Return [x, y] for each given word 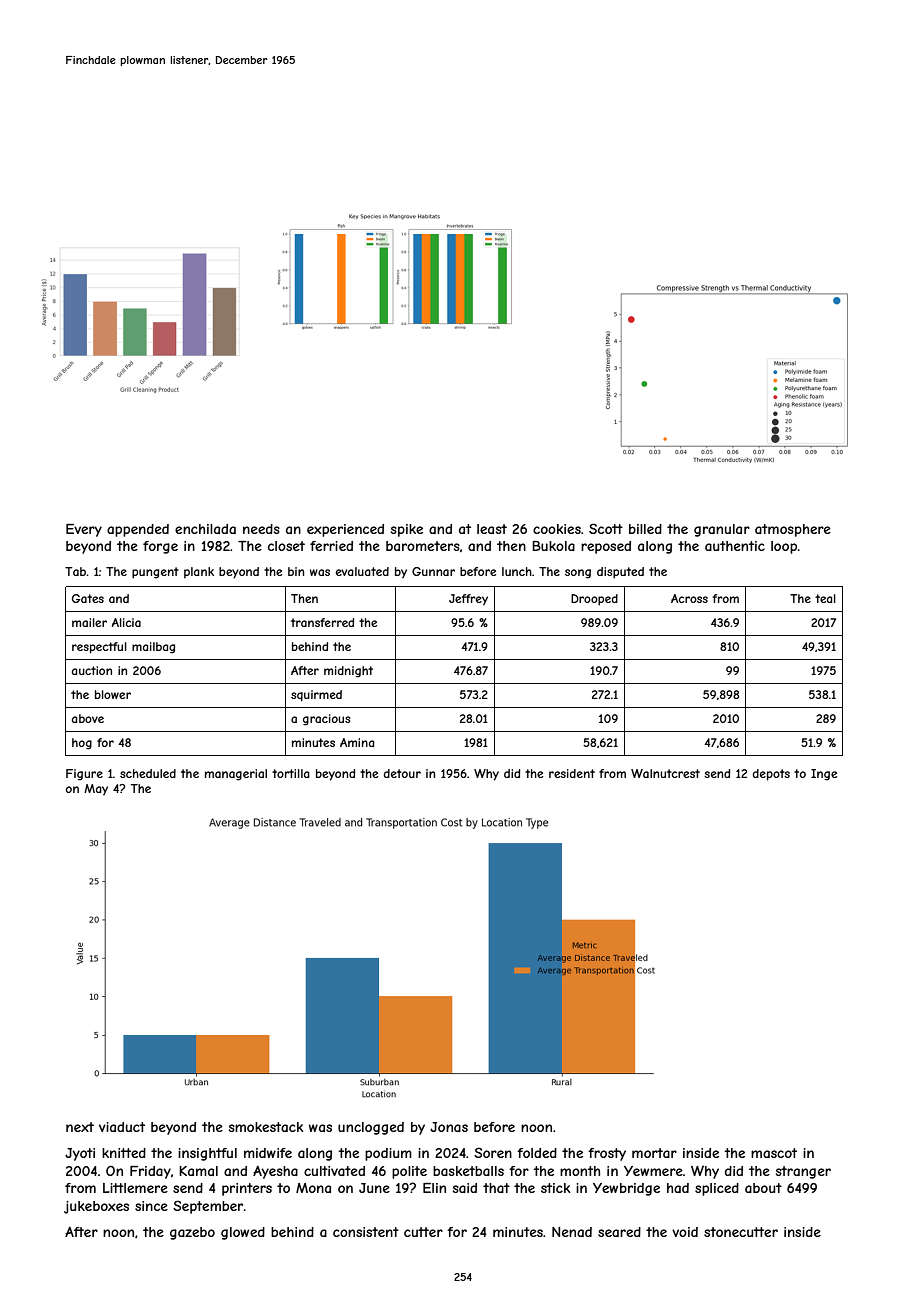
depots [771, 775]
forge [160, 547]
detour [402, 773]
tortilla [291, 773]
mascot [774, 1153]
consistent [366, 1232]
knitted [124, 1153]
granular [722, 530]
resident [572, 773]
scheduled [148, 773]
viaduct [122, 1127]
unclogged [371, 1128]
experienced [345, 530]
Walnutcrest [665, 773]
